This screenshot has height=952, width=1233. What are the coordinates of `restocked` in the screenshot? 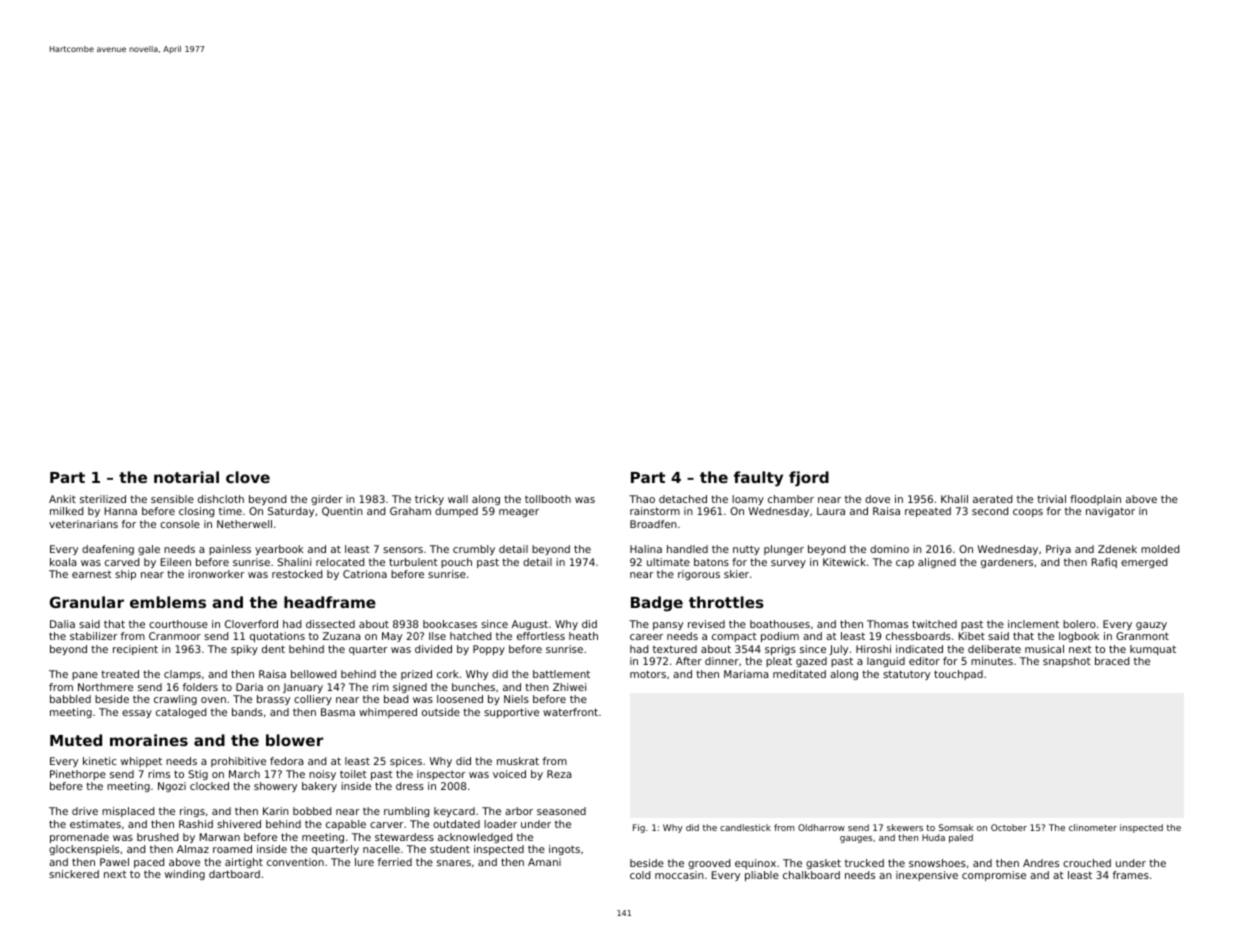 It's located at (297, 574).
